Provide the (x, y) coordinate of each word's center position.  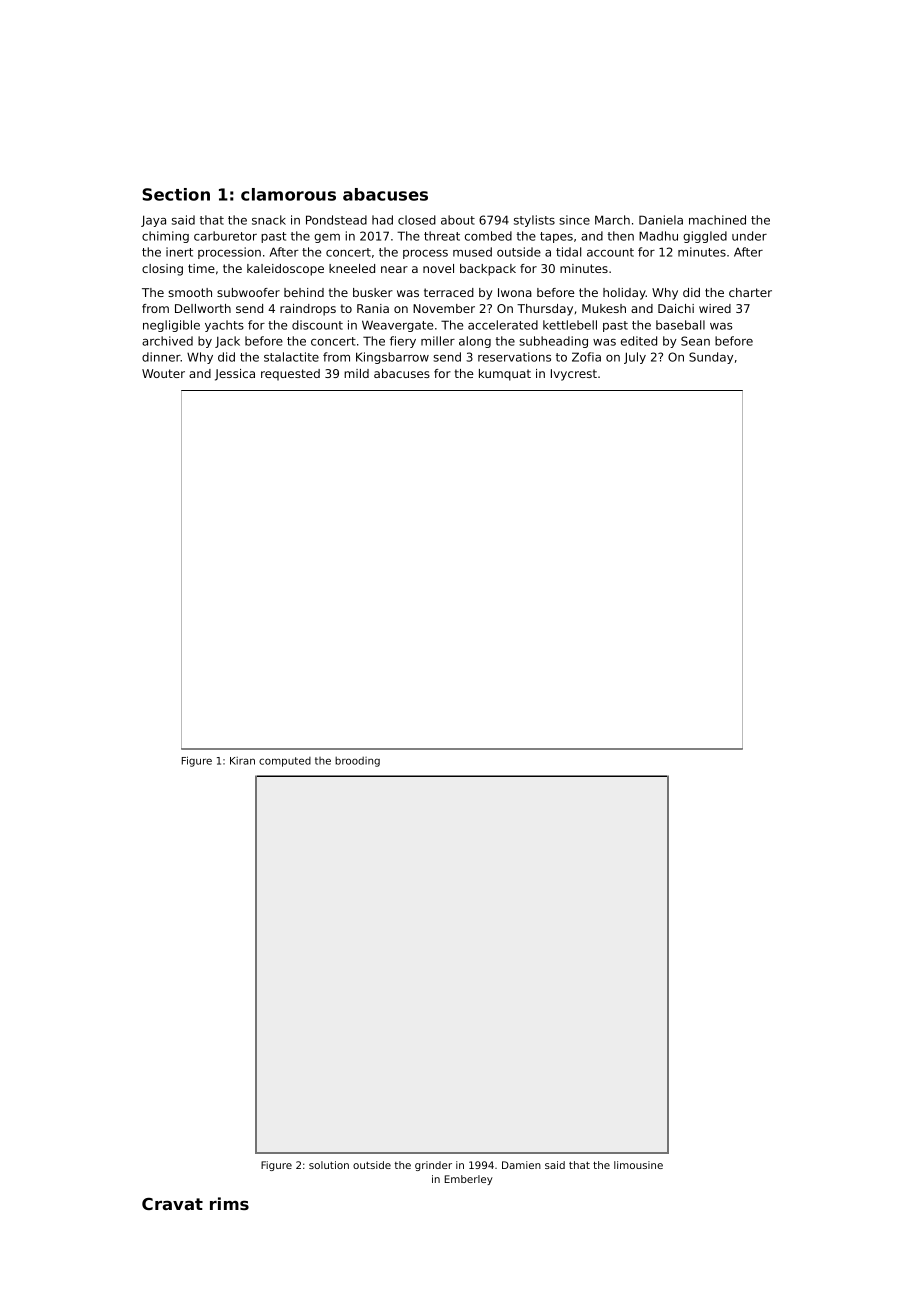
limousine (638, 1165)
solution (329, 1165)
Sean (695, 341)
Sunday (711, 358)
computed (285, 762)
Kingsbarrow (392, 358)
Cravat (172, 1204)
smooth (190, 292)
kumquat (505, 375)
